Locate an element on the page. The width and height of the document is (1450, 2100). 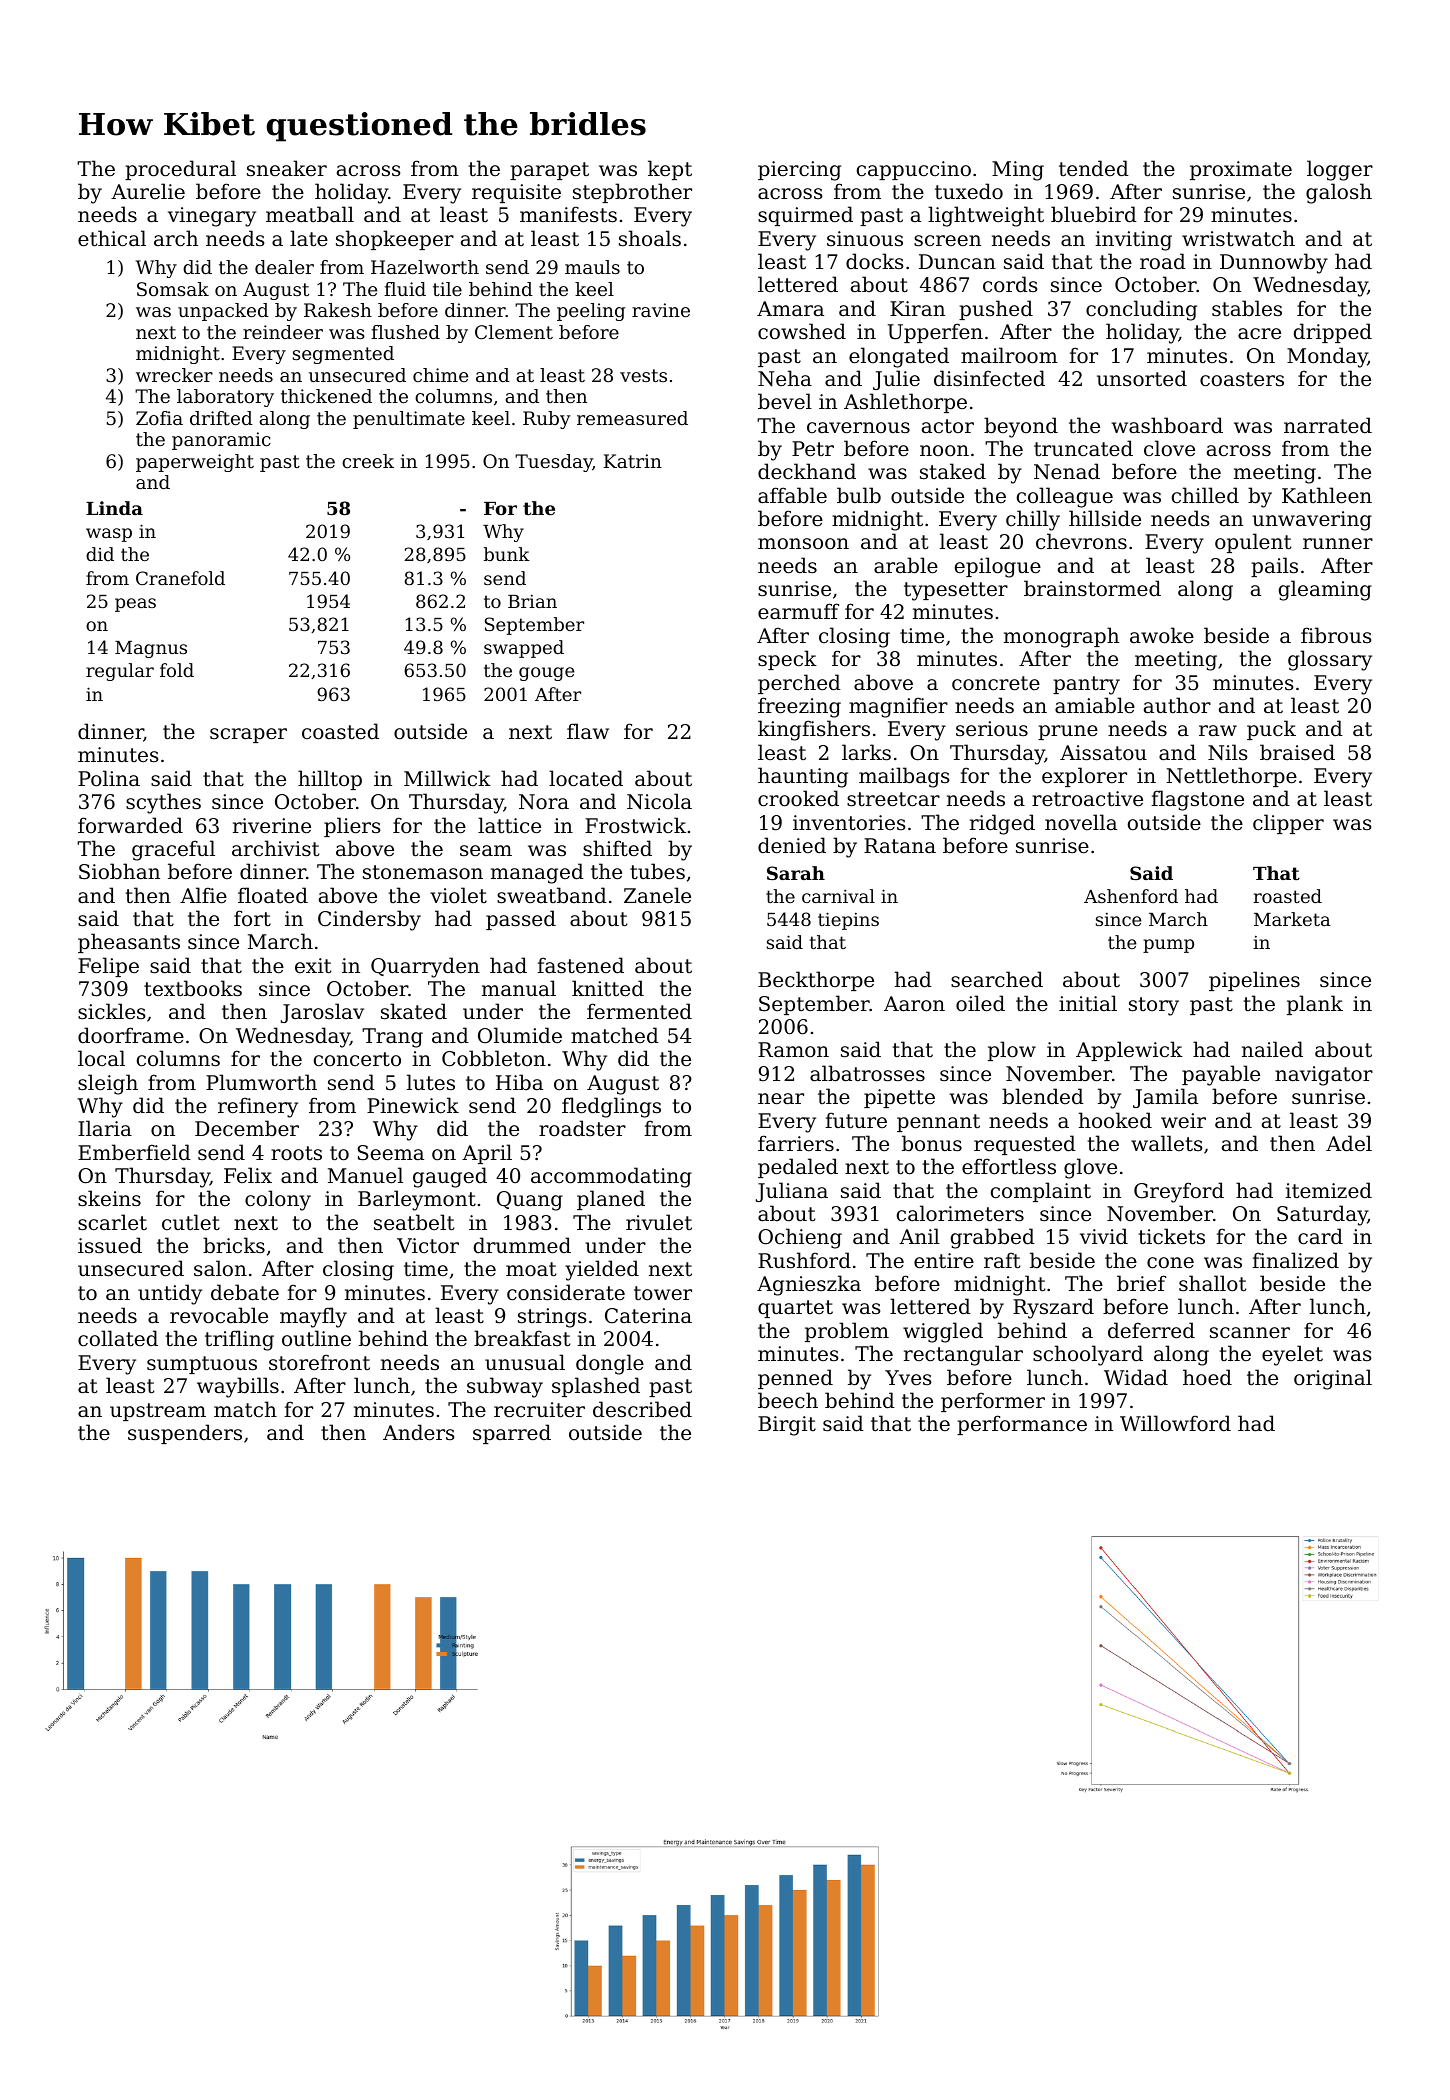
Duncan is located at coordinates (957, 262).
